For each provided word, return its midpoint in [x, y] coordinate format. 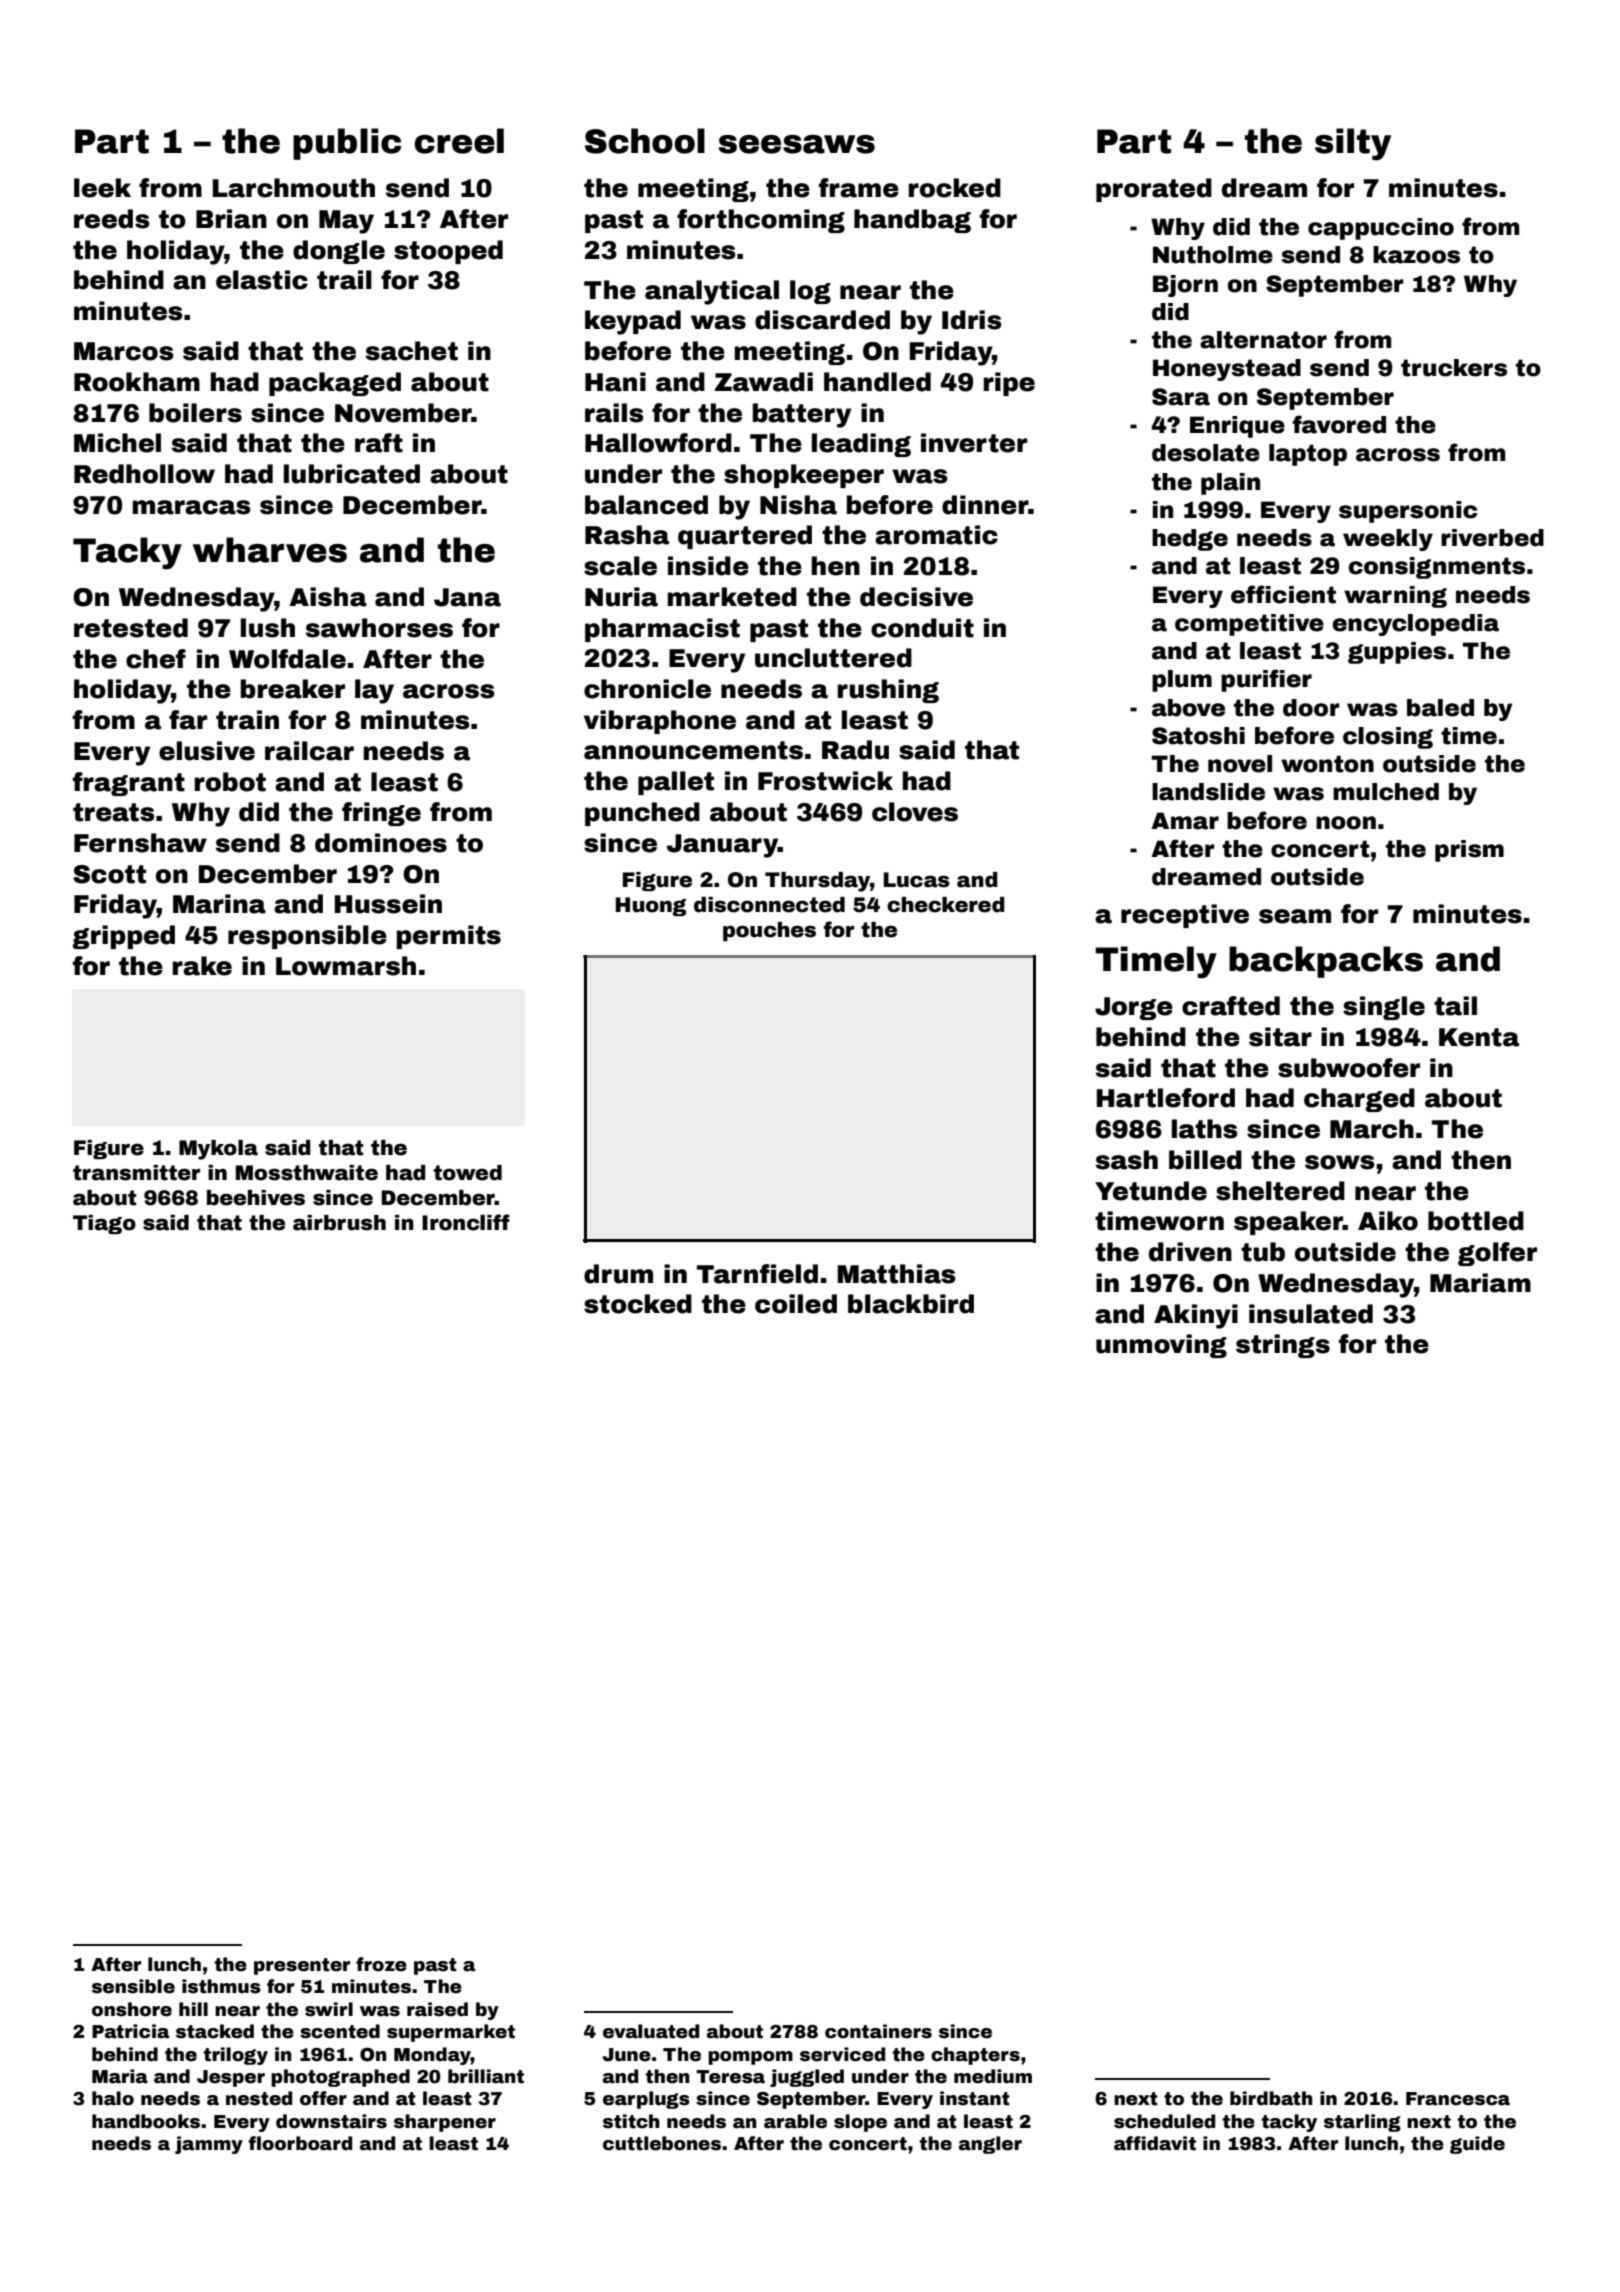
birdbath [1271, 2098]
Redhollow [144, 474]
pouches [769, 931]
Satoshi [1198, 736]
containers [878, 2031]
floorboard [300, 2143]
